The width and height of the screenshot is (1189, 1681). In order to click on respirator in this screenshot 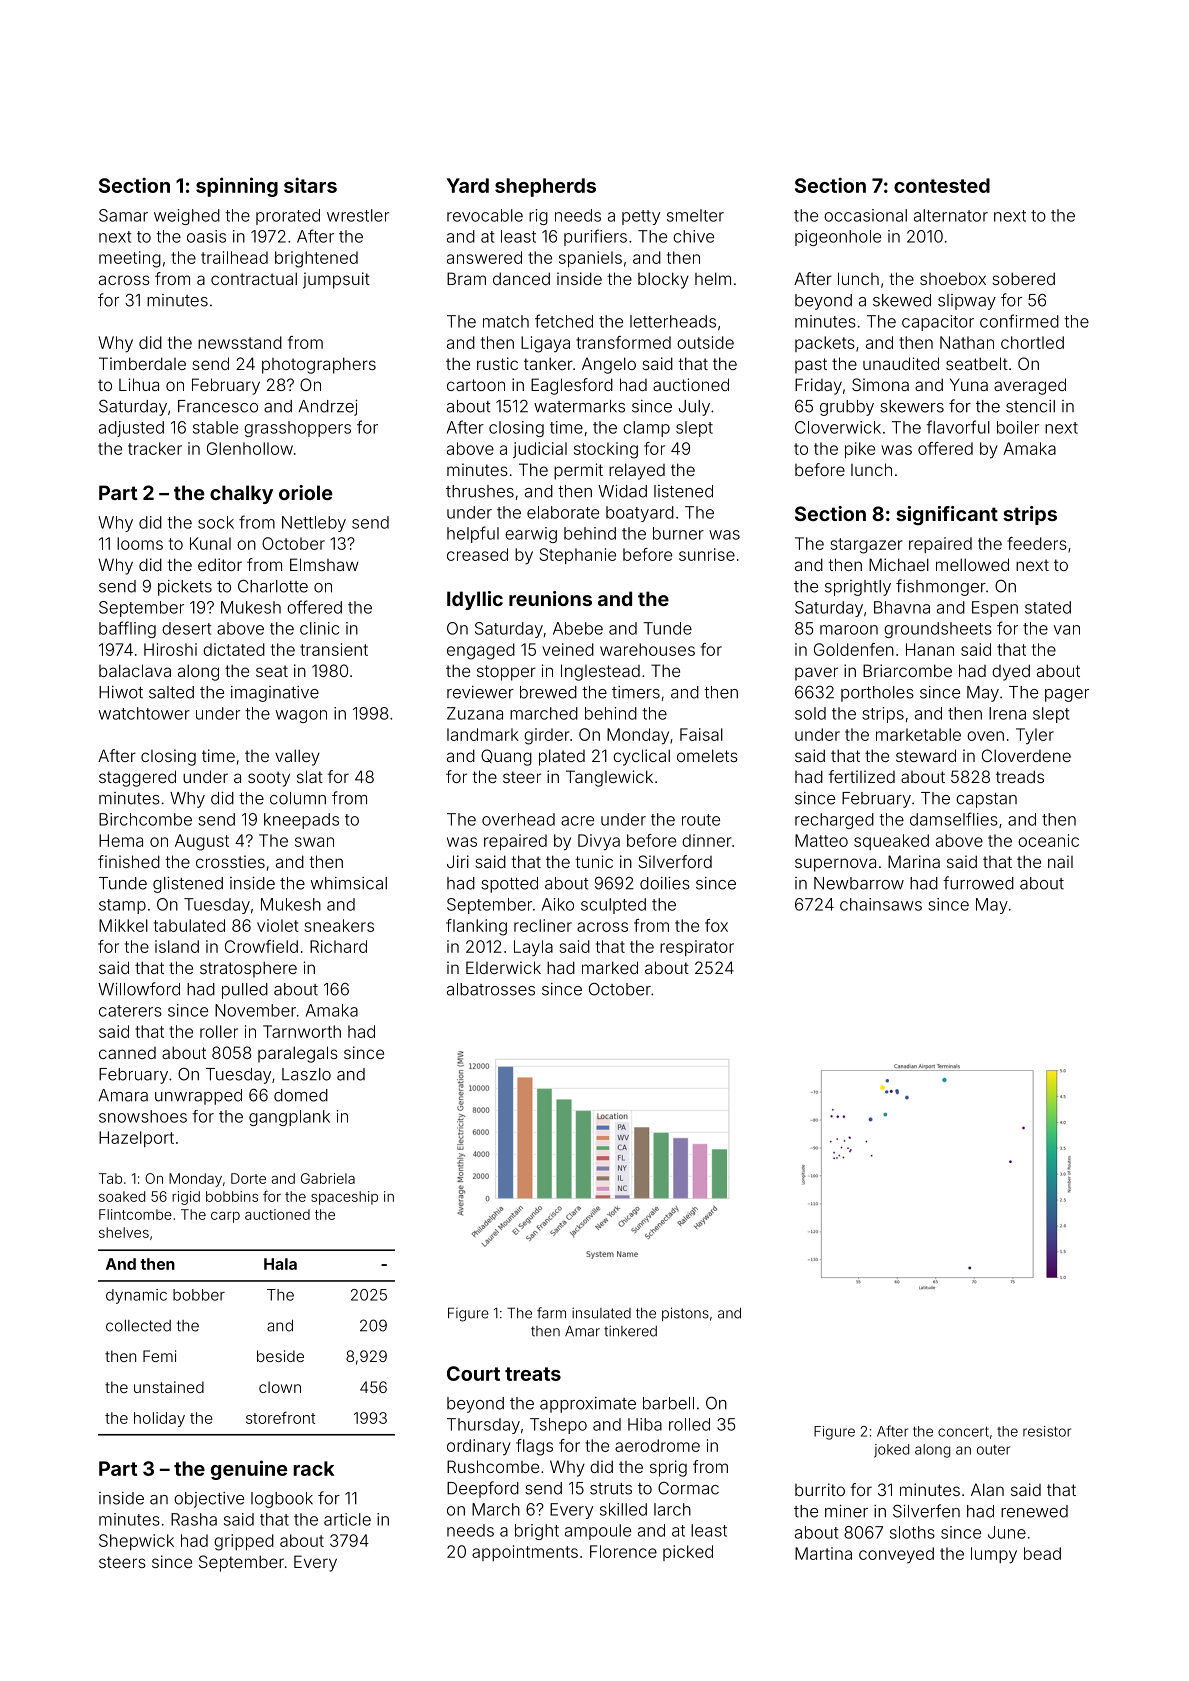, I will do `click(697, 948)`.
